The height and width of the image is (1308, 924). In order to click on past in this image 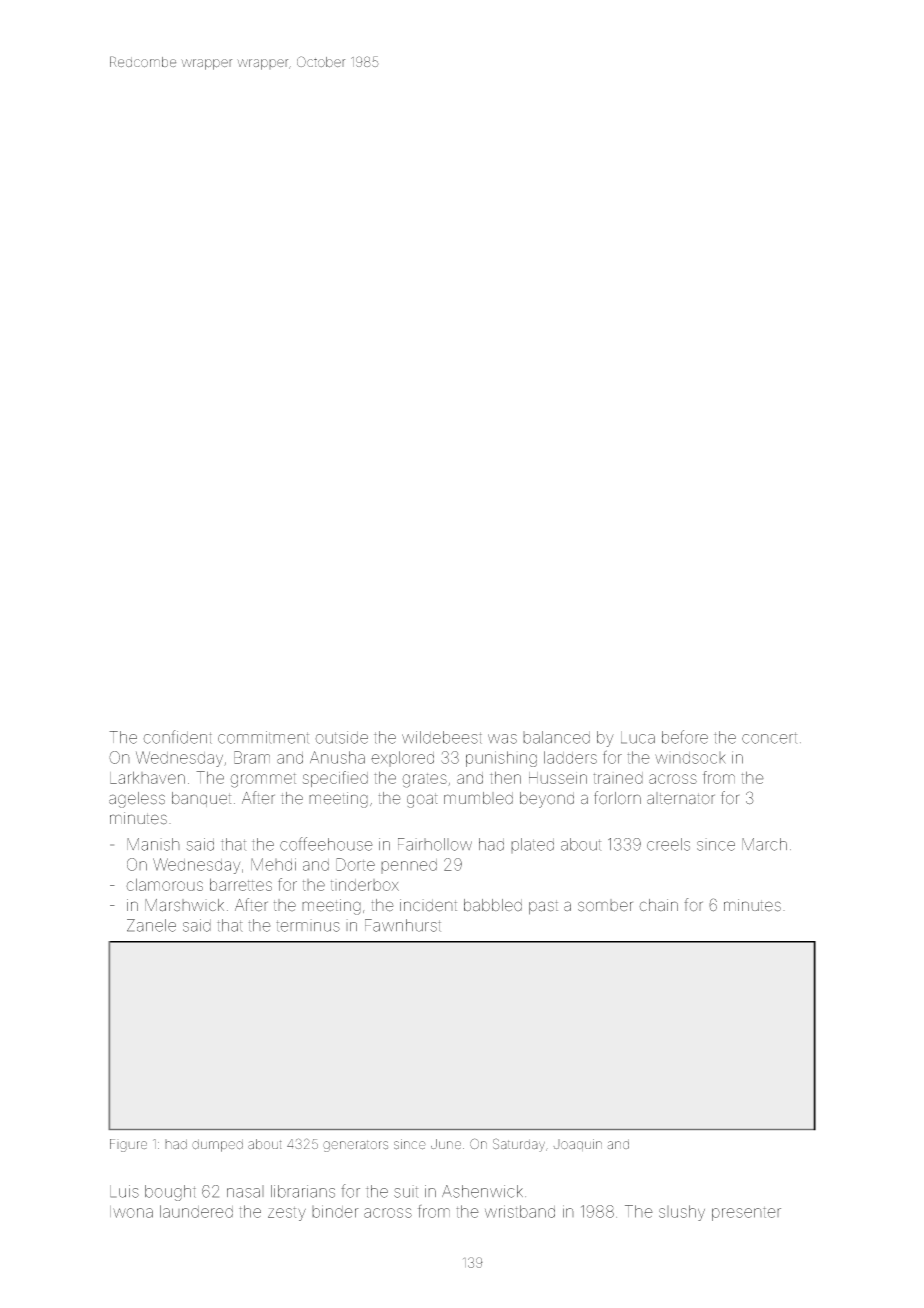, I will do `click(543, 907)`.
